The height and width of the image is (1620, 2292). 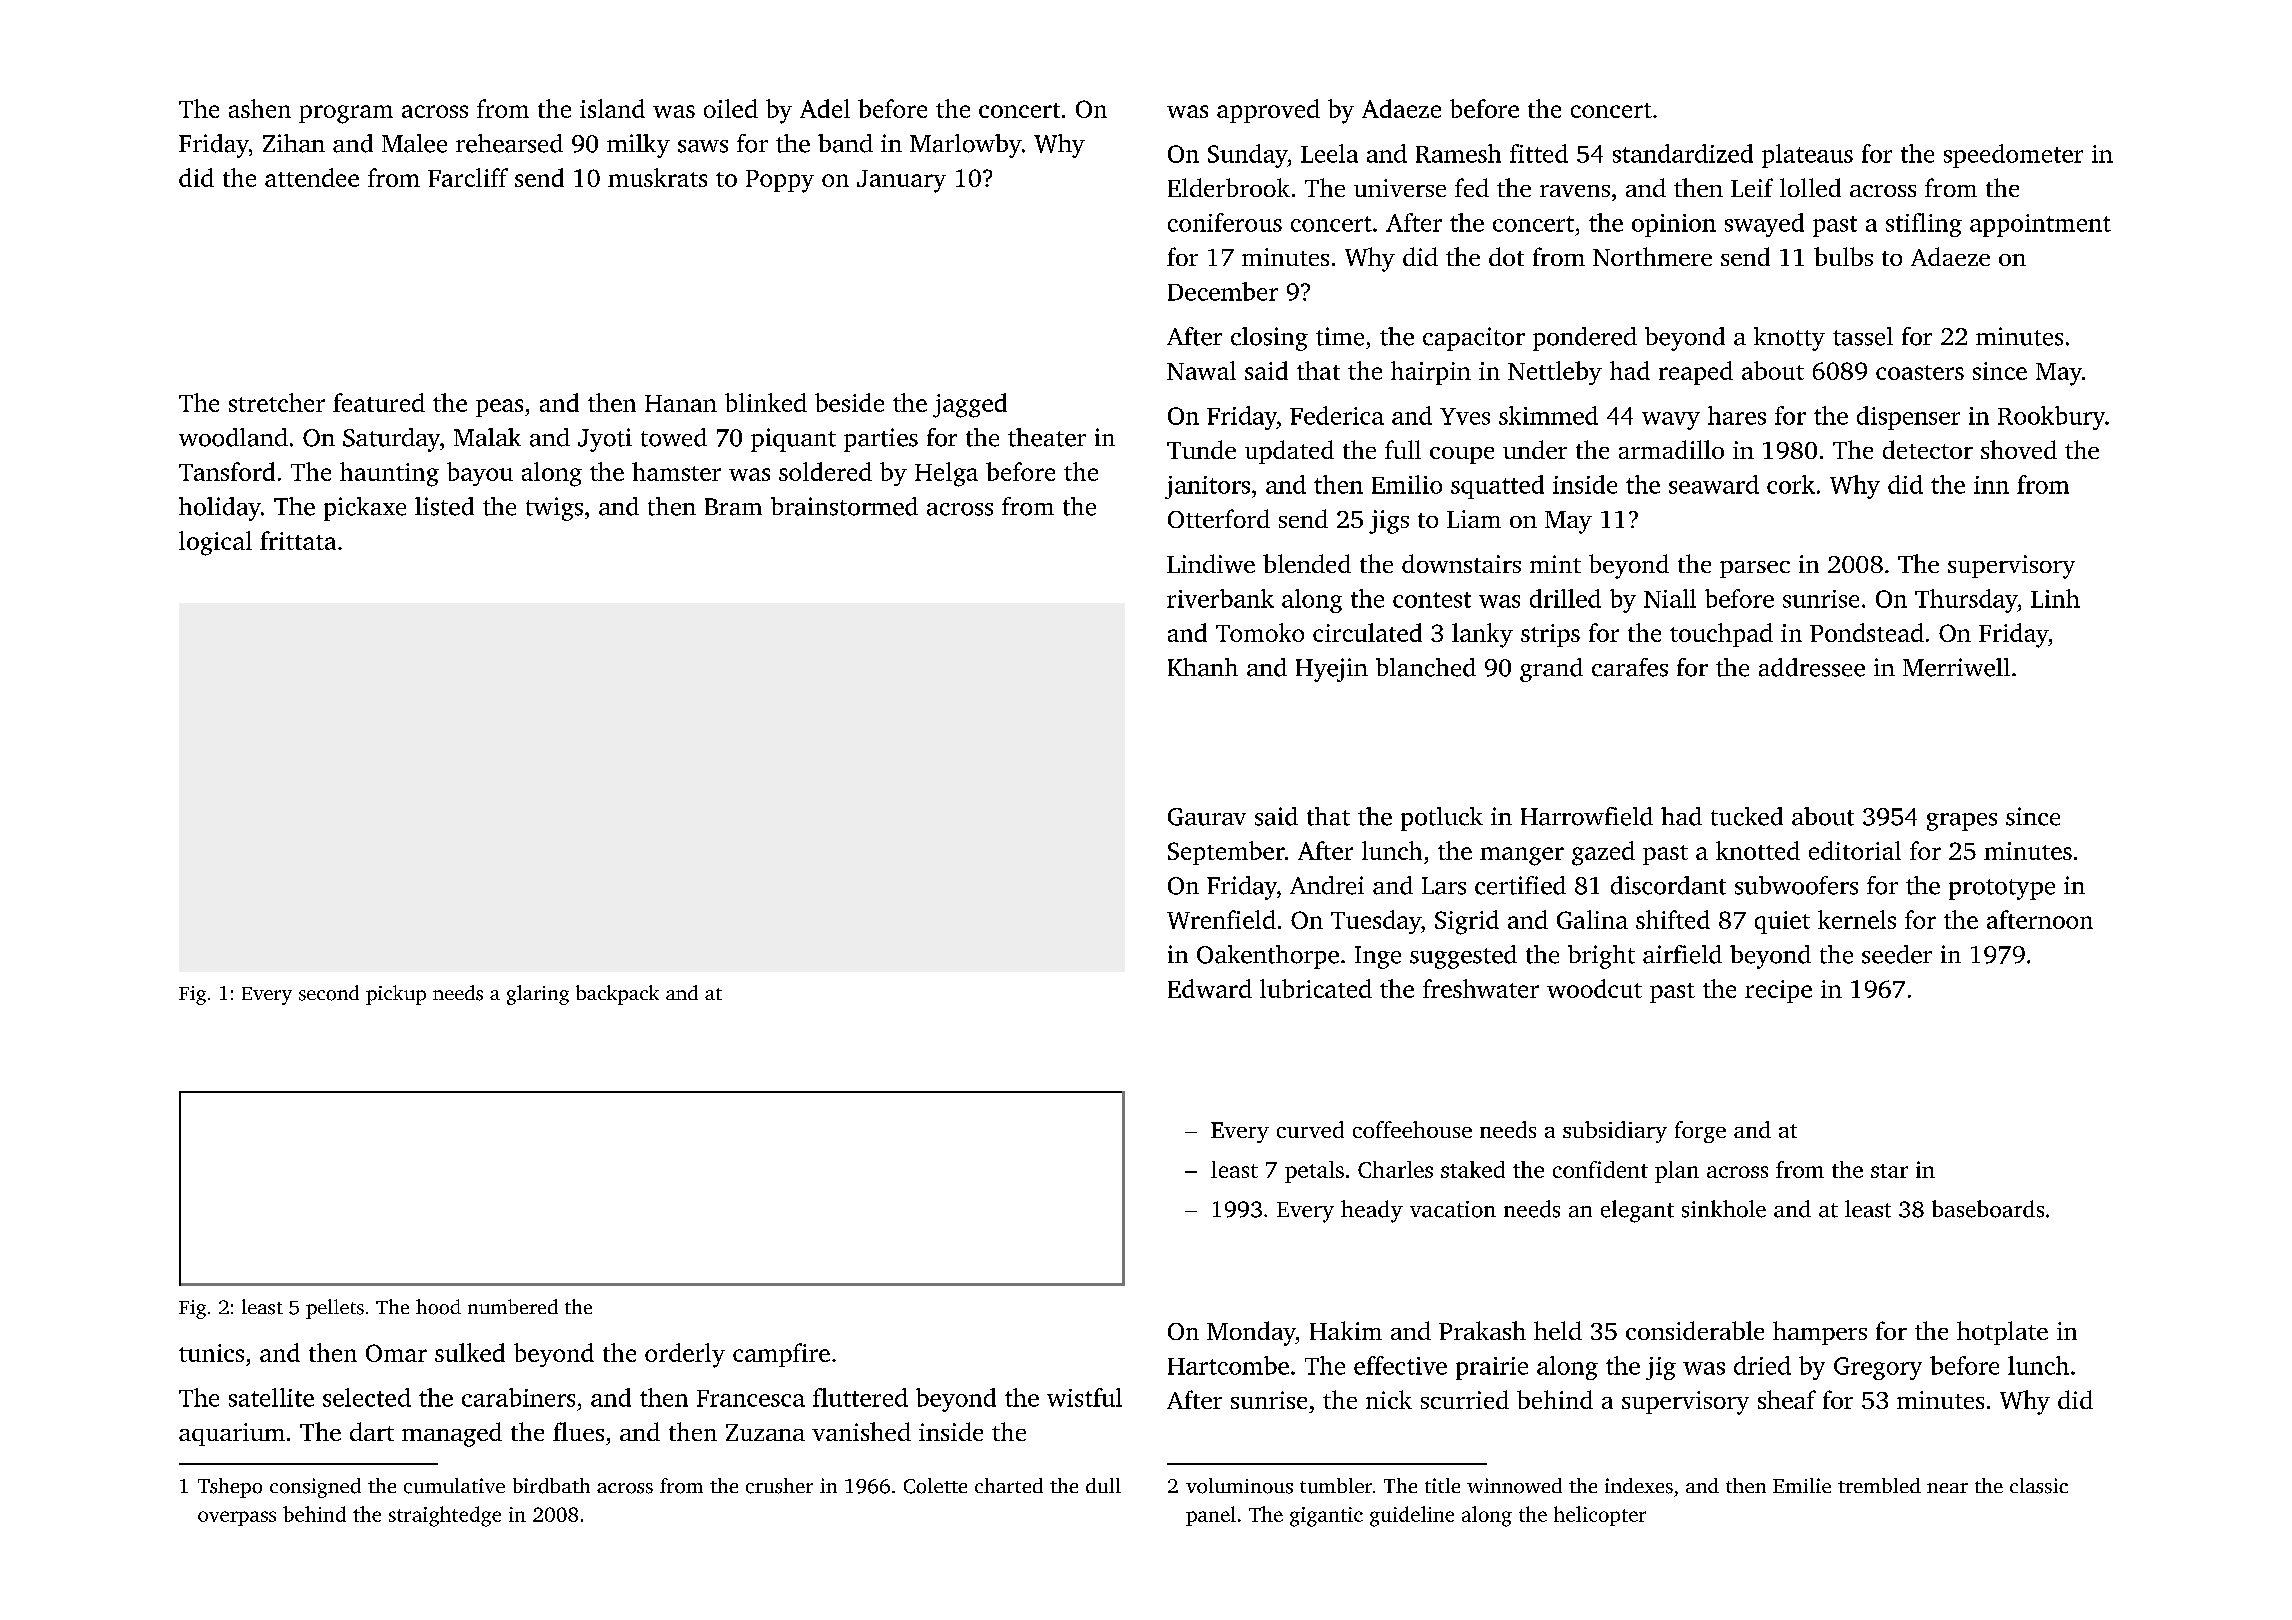 What do you see at coordinates (1673, 919) in the image?
I see `shifted` at bounding box center [1673, 919].
